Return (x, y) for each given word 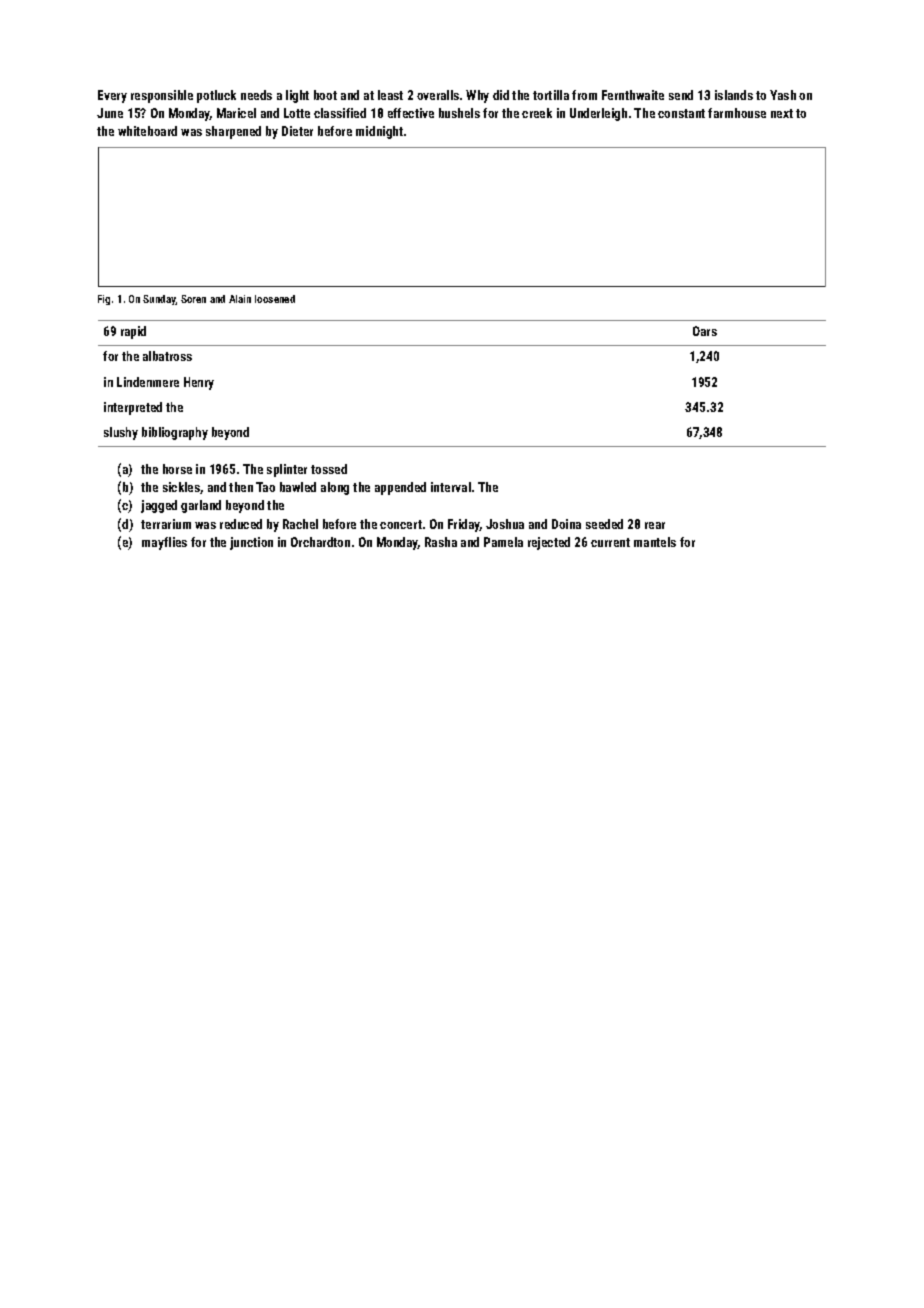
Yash (783, 95)
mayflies (164, 543)
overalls (438, 95)
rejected (549, 543)
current (610, 542)
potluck (216, 96)
